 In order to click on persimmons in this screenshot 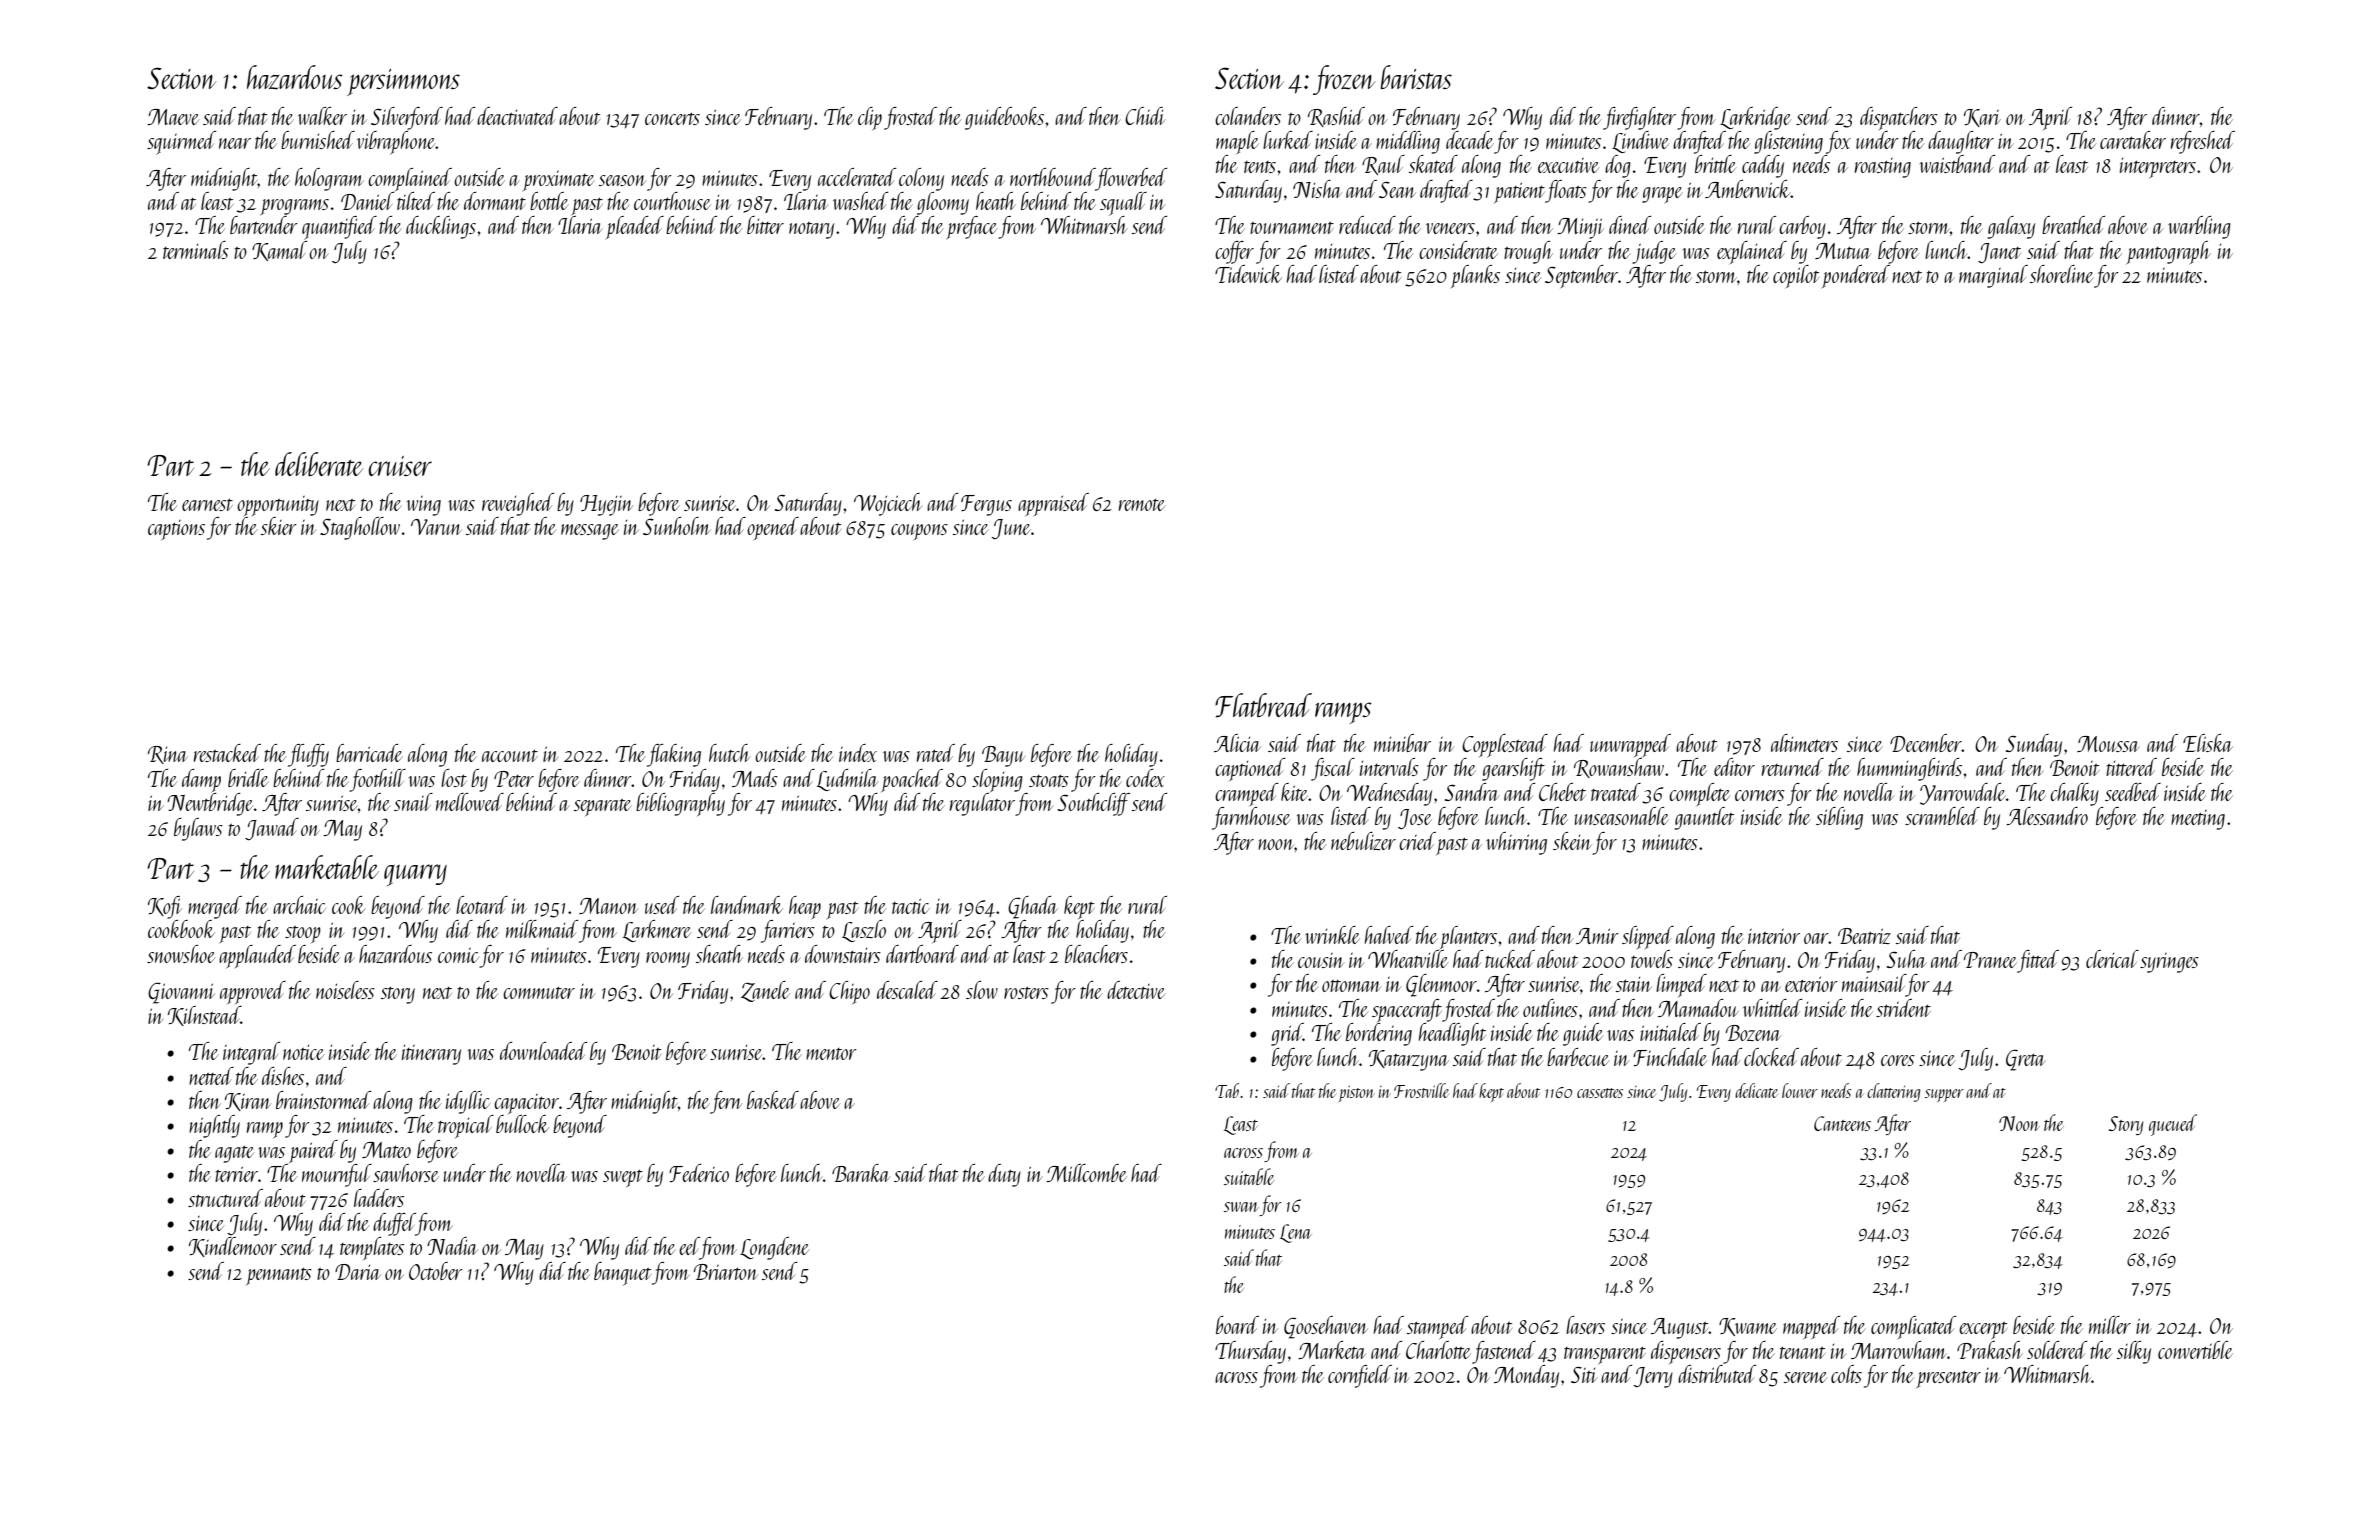, I will do `click(403, 82)`.
